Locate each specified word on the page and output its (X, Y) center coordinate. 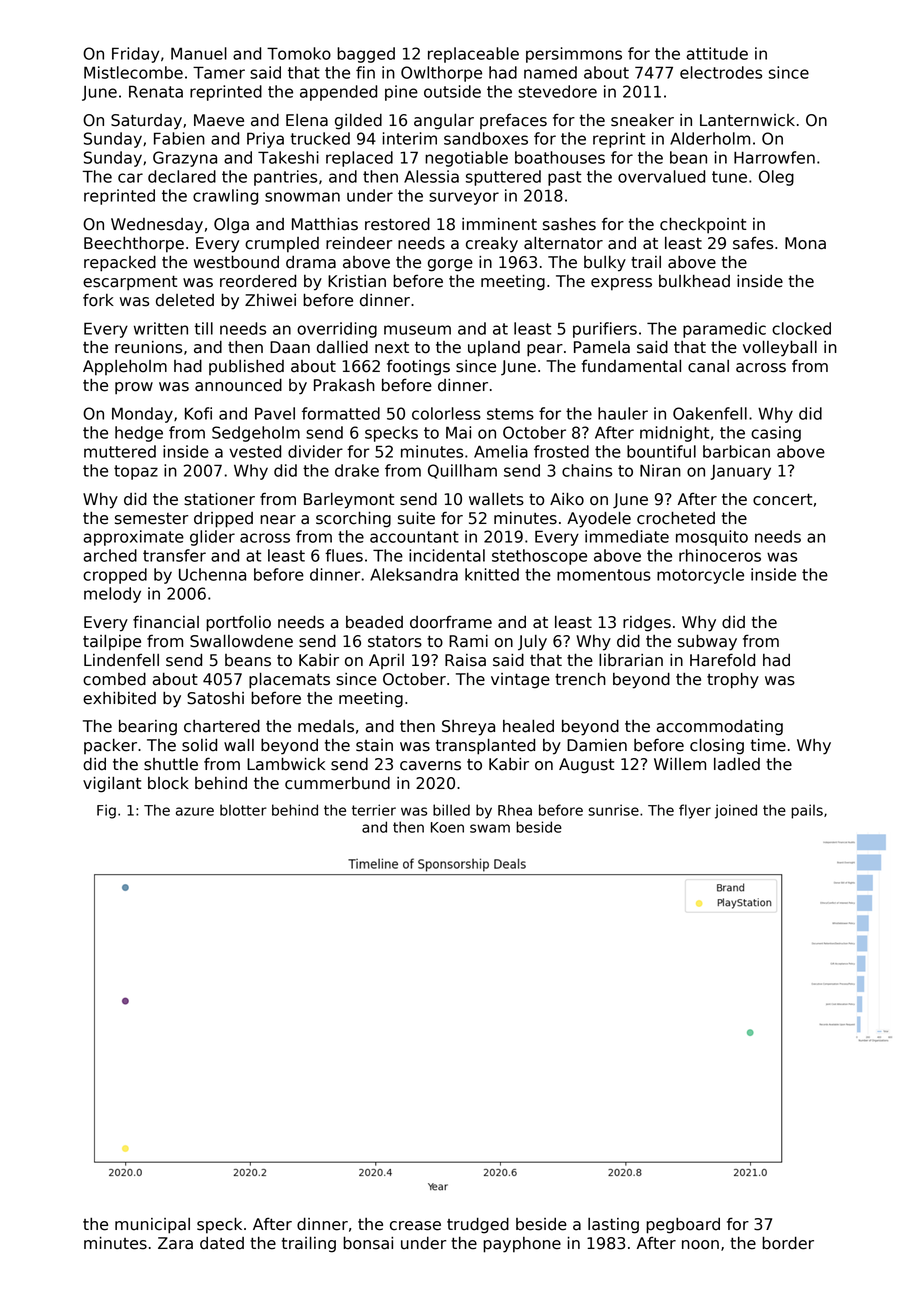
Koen (447, 827)
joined (736, 811)
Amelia (501, 451)
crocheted (676, 518)
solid (199, 745)
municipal (152, 1226)
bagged (366, 55)
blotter (243, 810)
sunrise (613, 810)
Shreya (468, 728)
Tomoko (299, 53)
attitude (717, 53)
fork (98, 300)
